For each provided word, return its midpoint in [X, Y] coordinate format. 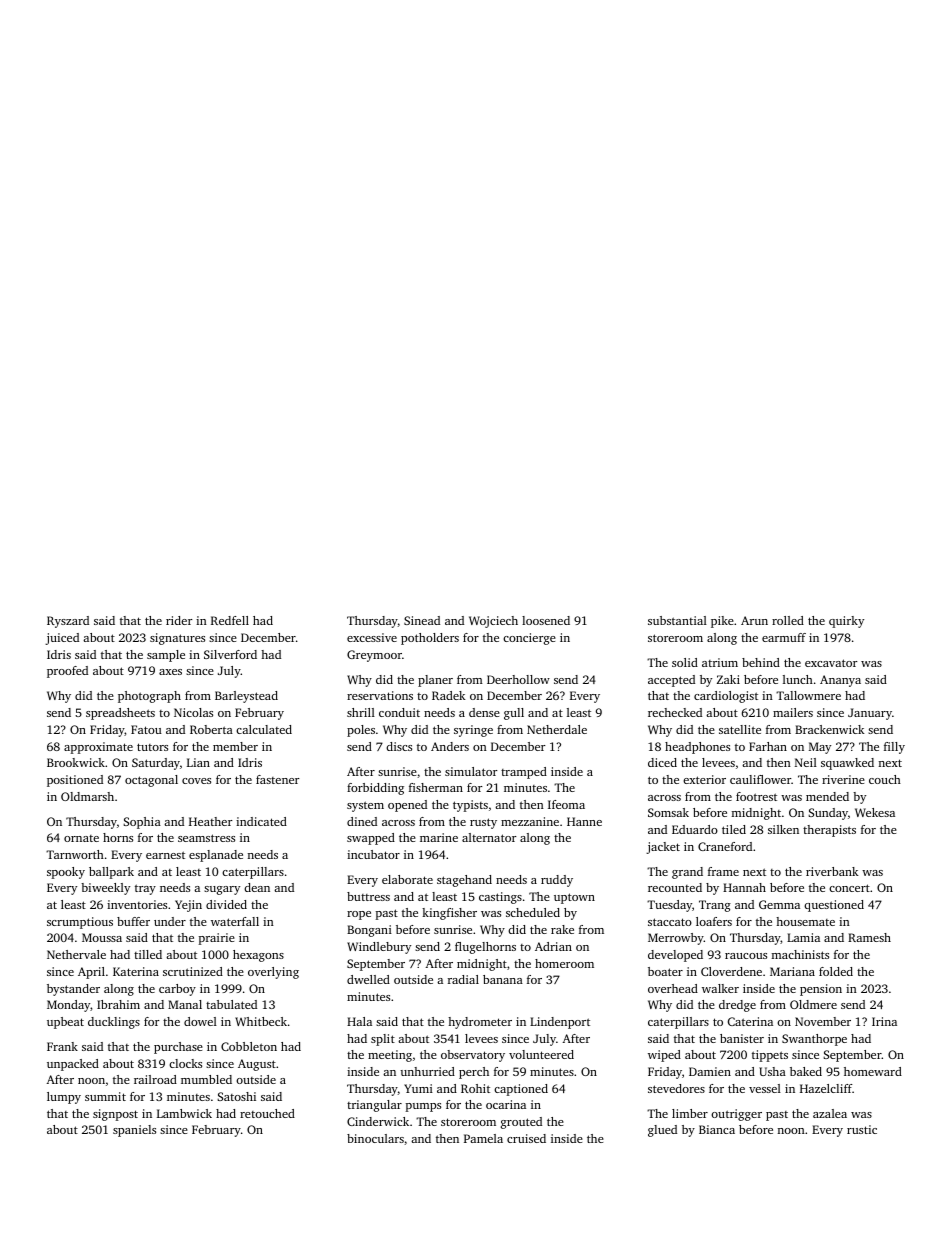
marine [439, 837]
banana [503, 979]
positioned [75, 781]
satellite [740, 729]
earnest [165, 855]
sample [166, 656]
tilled [148, 954]
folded [836, 971]
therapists [829, 831]
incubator [373, 854]
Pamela [483, 1138]
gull [514, 714]
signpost [115, 1115]
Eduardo [695, 829]
